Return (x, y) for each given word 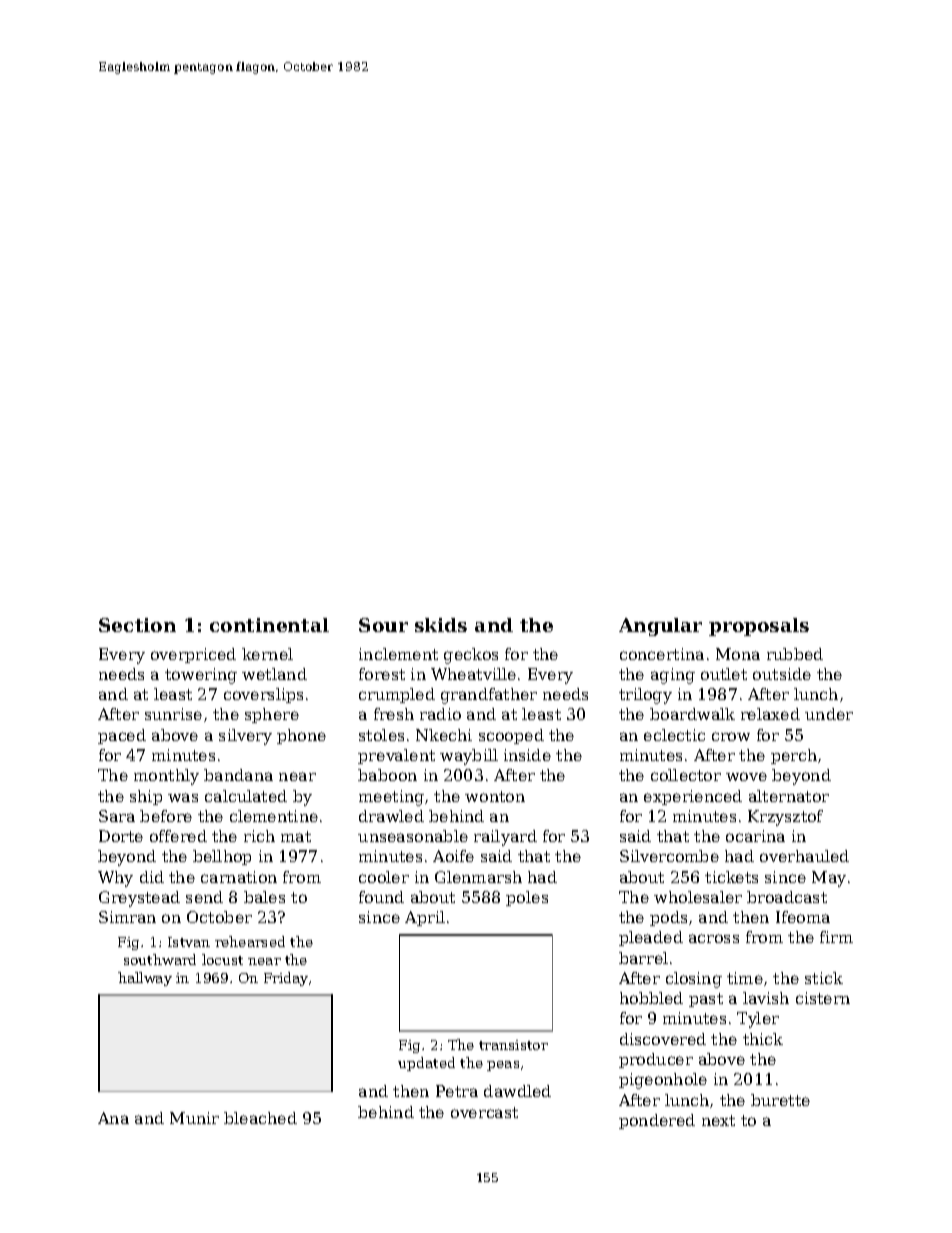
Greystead (139, 899)
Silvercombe (669, 856)
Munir (194, 1118)
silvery (245, 737)
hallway (145, 979)
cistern (823, 998)
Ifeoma (803, 917)
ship (146, 797)
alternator (789, 796)
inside (527, 755)
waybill (469, 757)
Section (137, 625)
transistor (513, 1045)
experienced (693, 797)
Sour (383, 625)
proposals (759, 627)
